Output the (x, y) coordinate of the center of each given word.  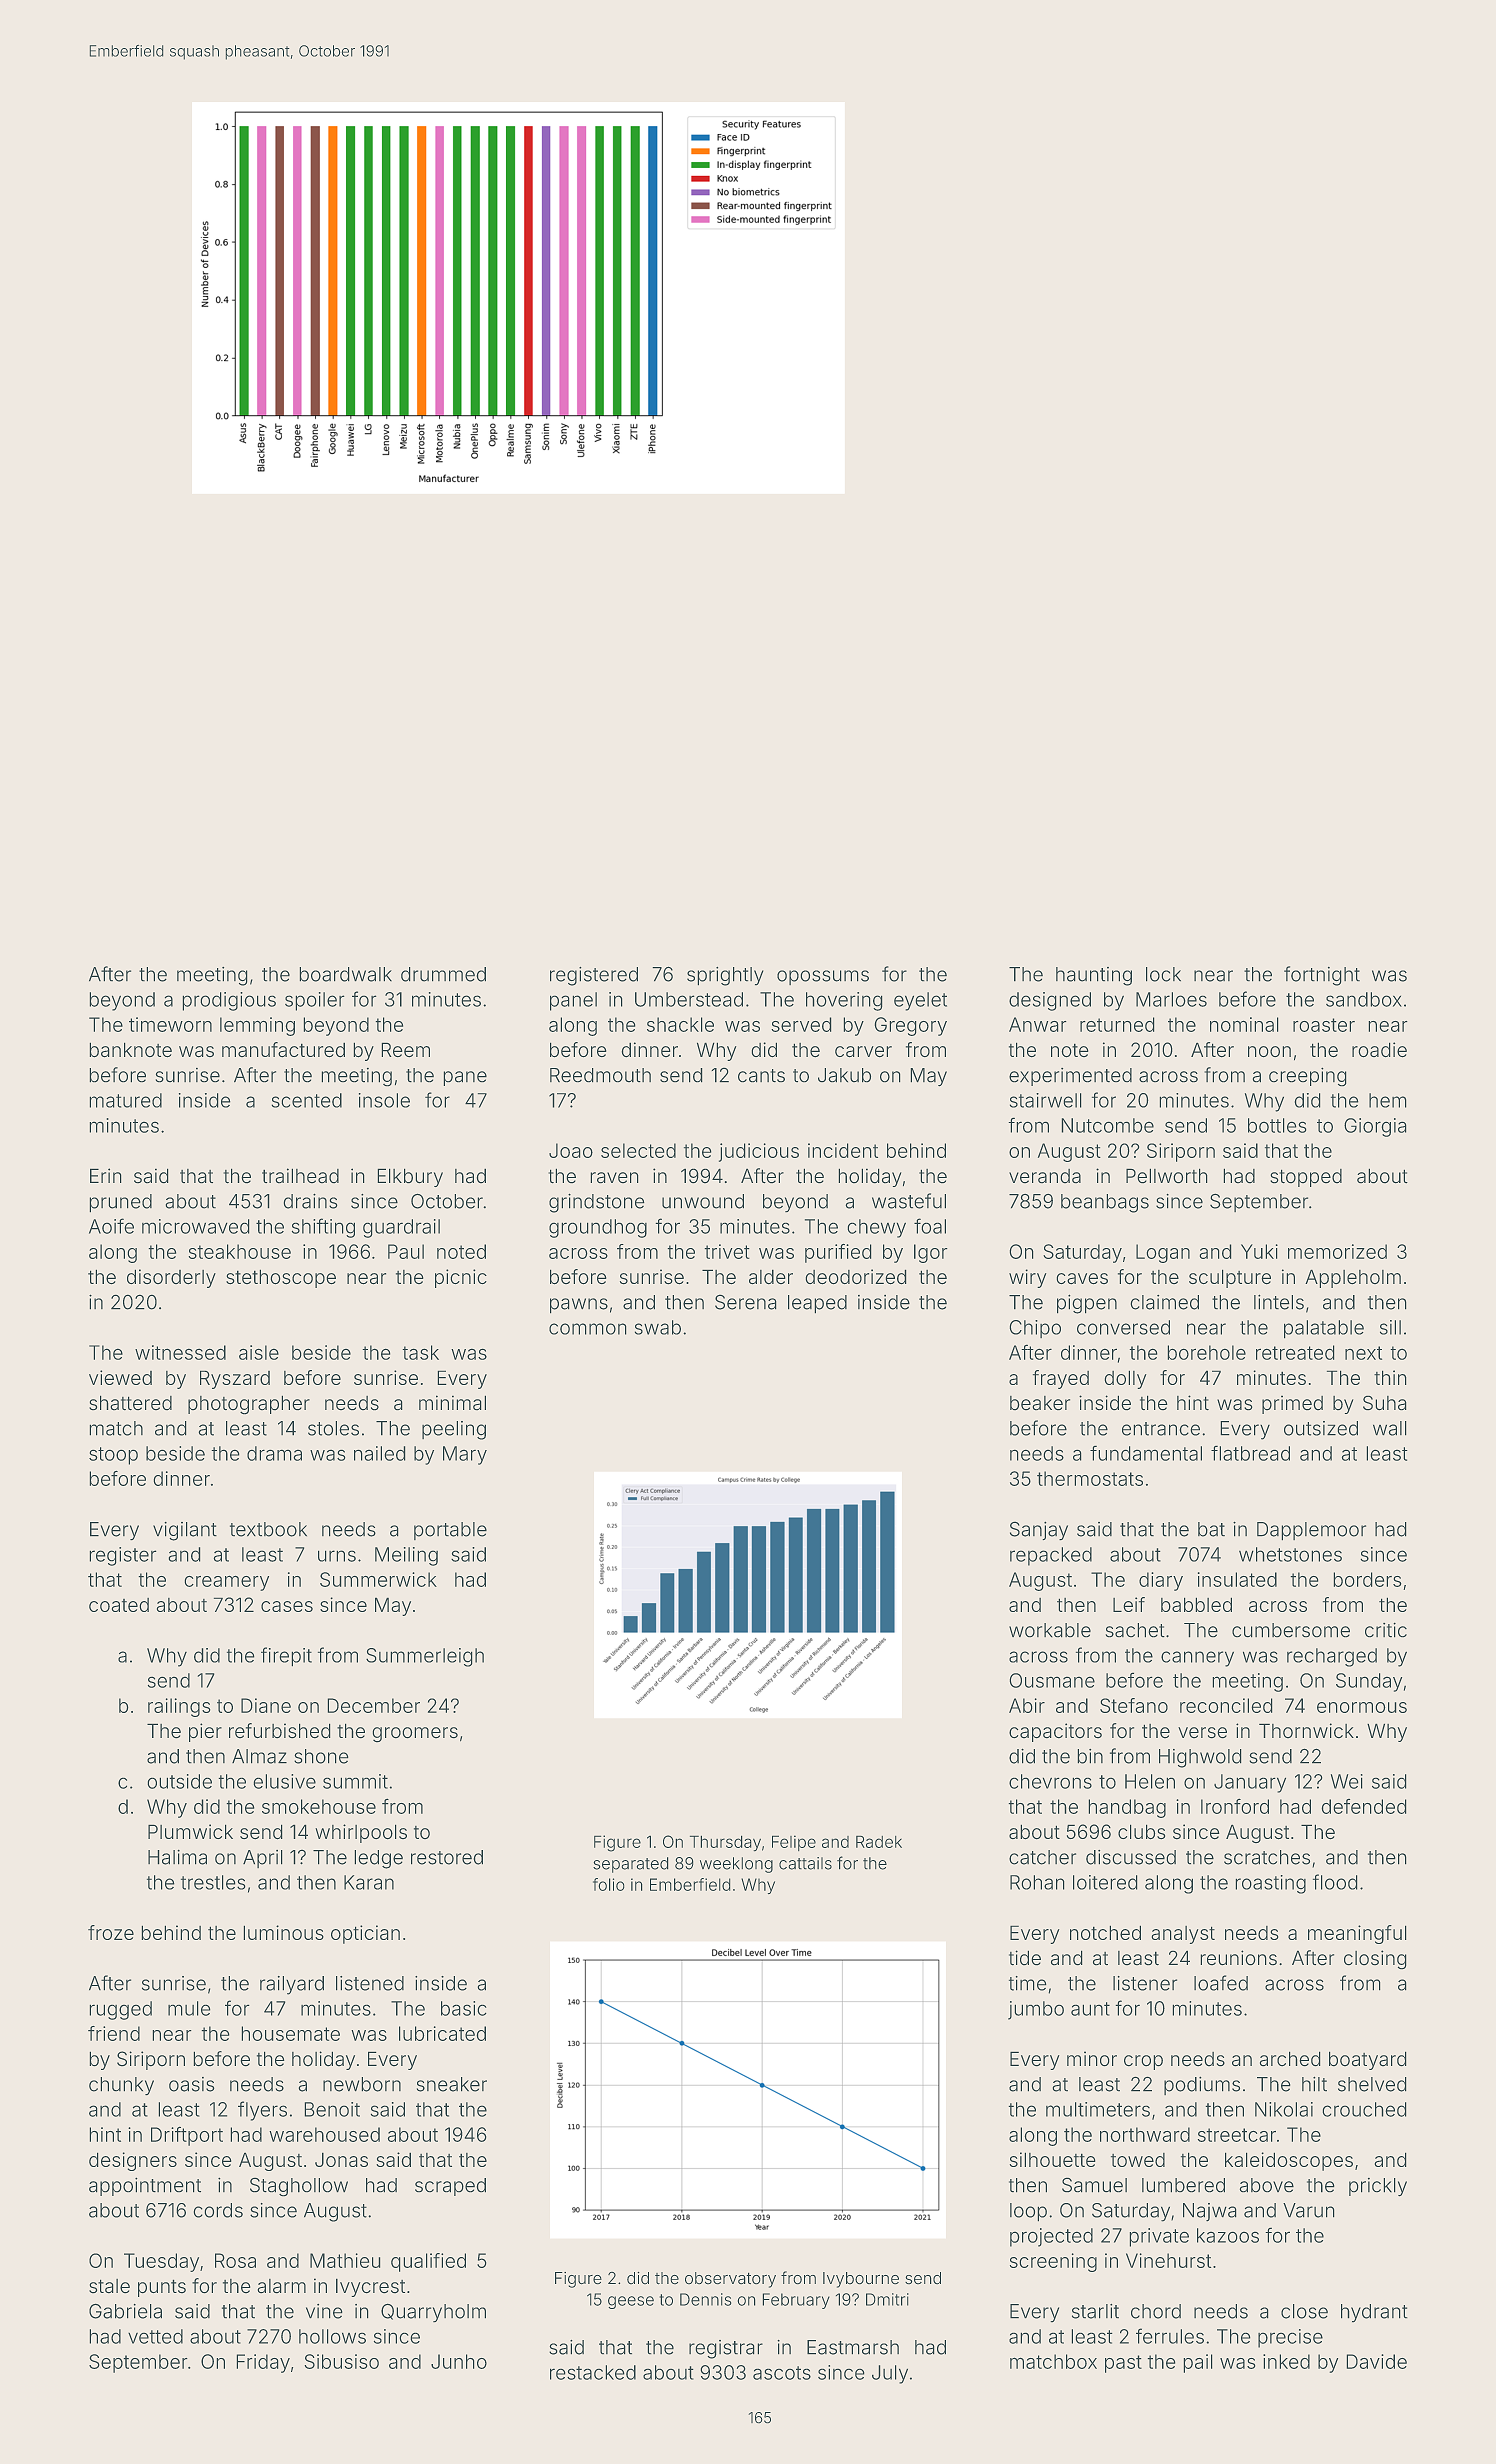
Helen (1150, 1781)
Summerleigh (425, 1657)
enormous (1362, 1707)
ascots (782, 2373)
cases (287, 1606)
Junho (459, 2361)
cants (761, 1075)
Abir (1027, 1705)
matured (126, 1100)
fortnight (1322, 976)
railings (179, 1707)
